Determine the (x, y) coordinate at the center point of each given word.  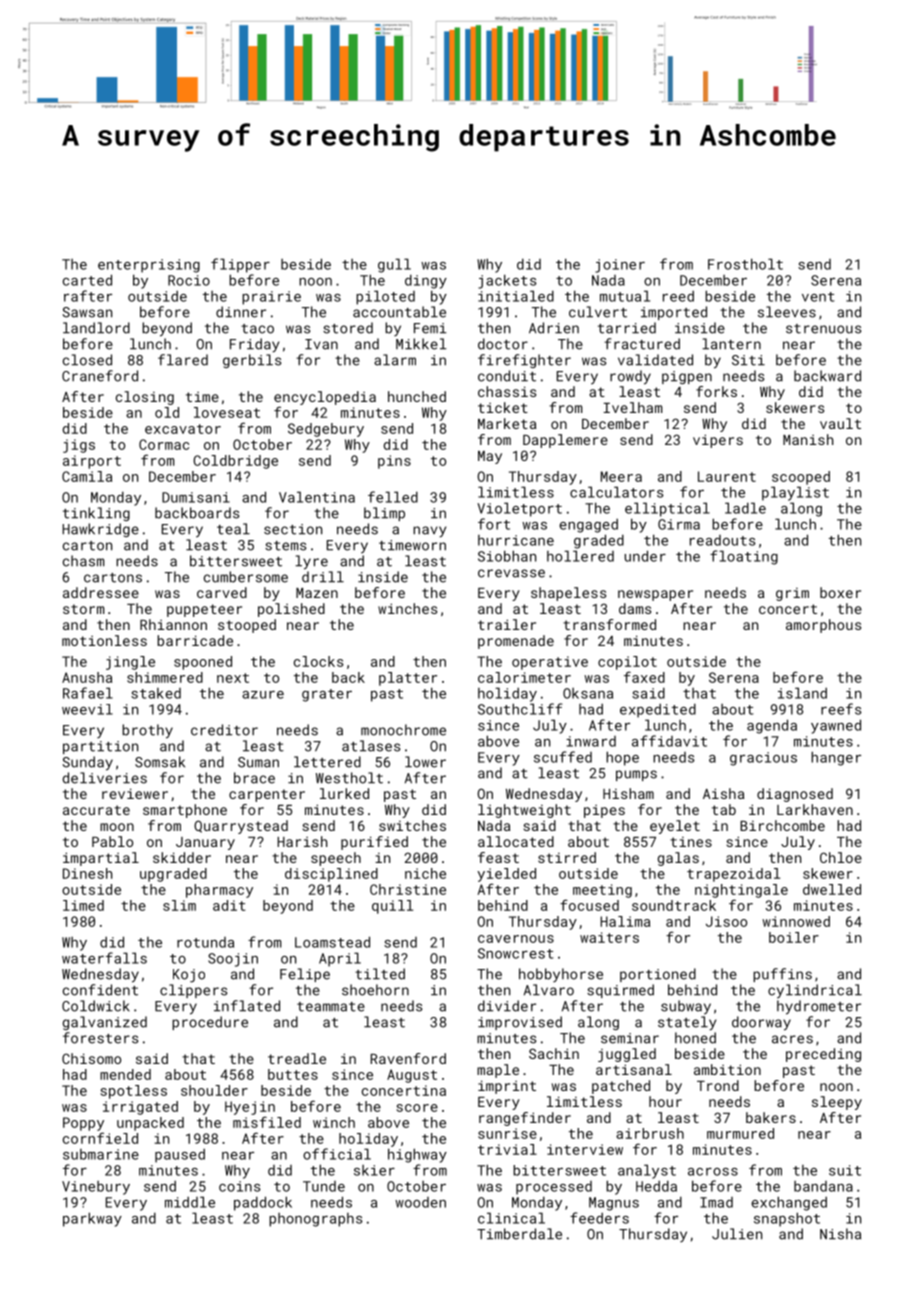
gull (394, 265)
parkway (92, 1219)
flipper (240, 265)
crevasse (511, 573)
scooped (801, 478)
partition (100, 747)
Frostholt (745, 264)
